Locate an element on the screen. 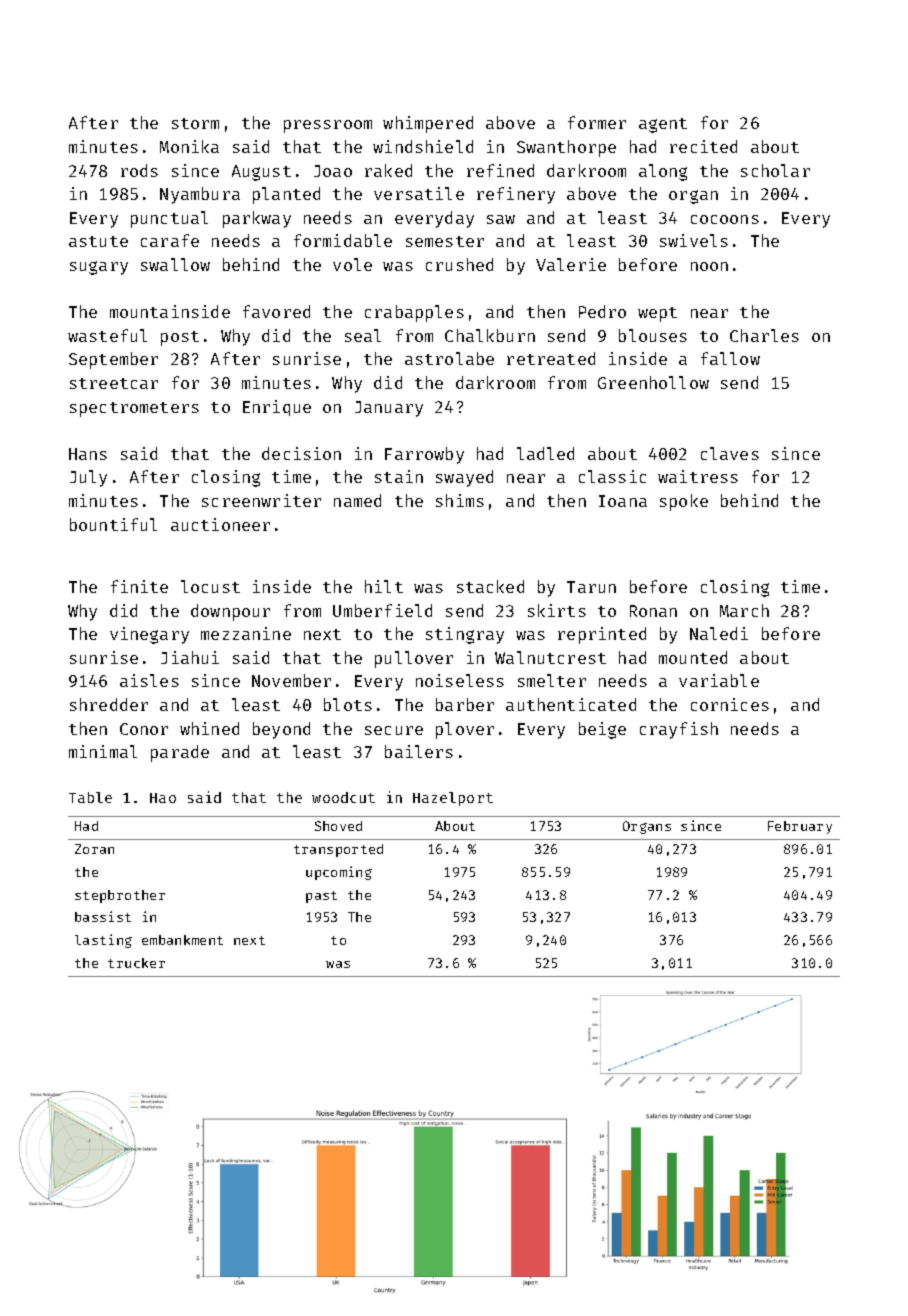  storm is located at coordinates (195, 123).
